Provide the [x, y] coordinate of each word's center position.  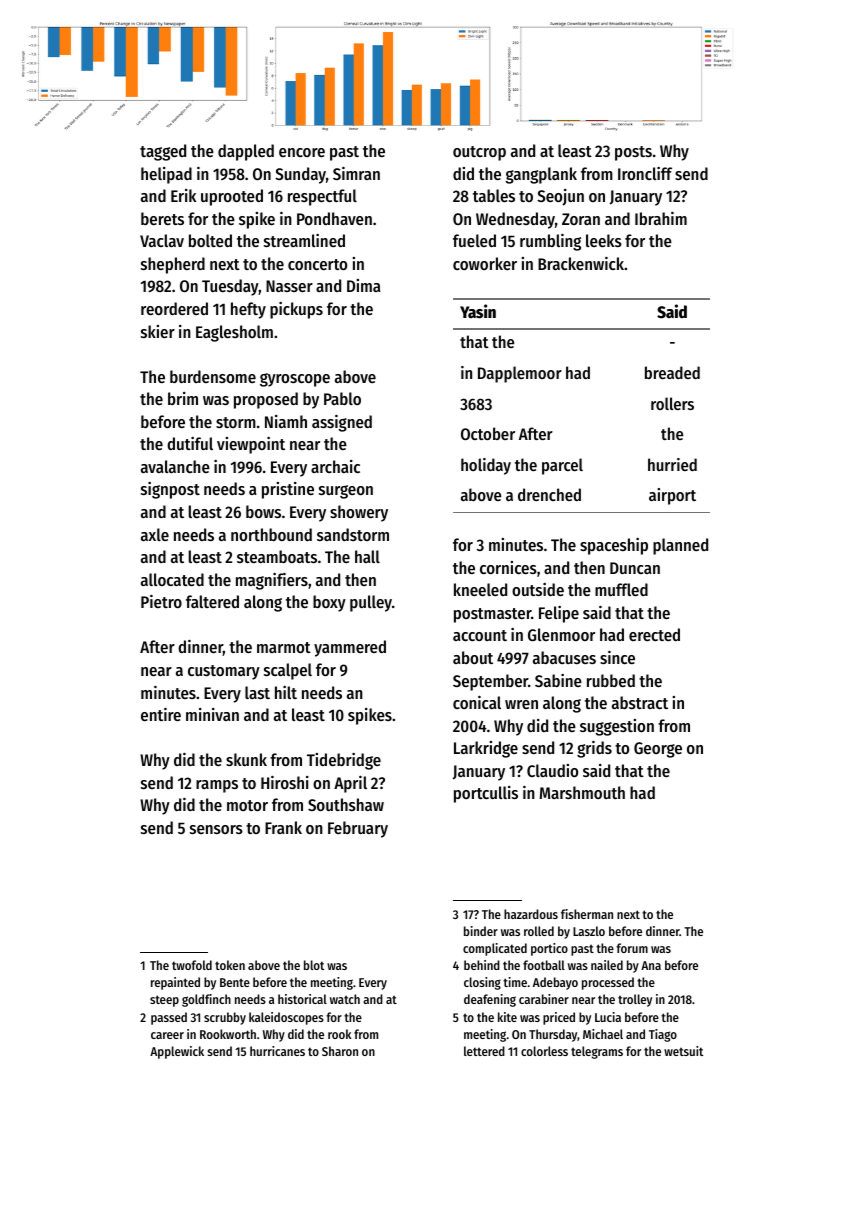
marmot [284, 647]
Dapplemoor [520, 374]
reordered [174, 308]
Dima [364, 285]
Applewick [177, 1052]
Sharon [340, 1051]
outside [538, 589]
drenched [549, 494]
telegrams [597, 1052]
